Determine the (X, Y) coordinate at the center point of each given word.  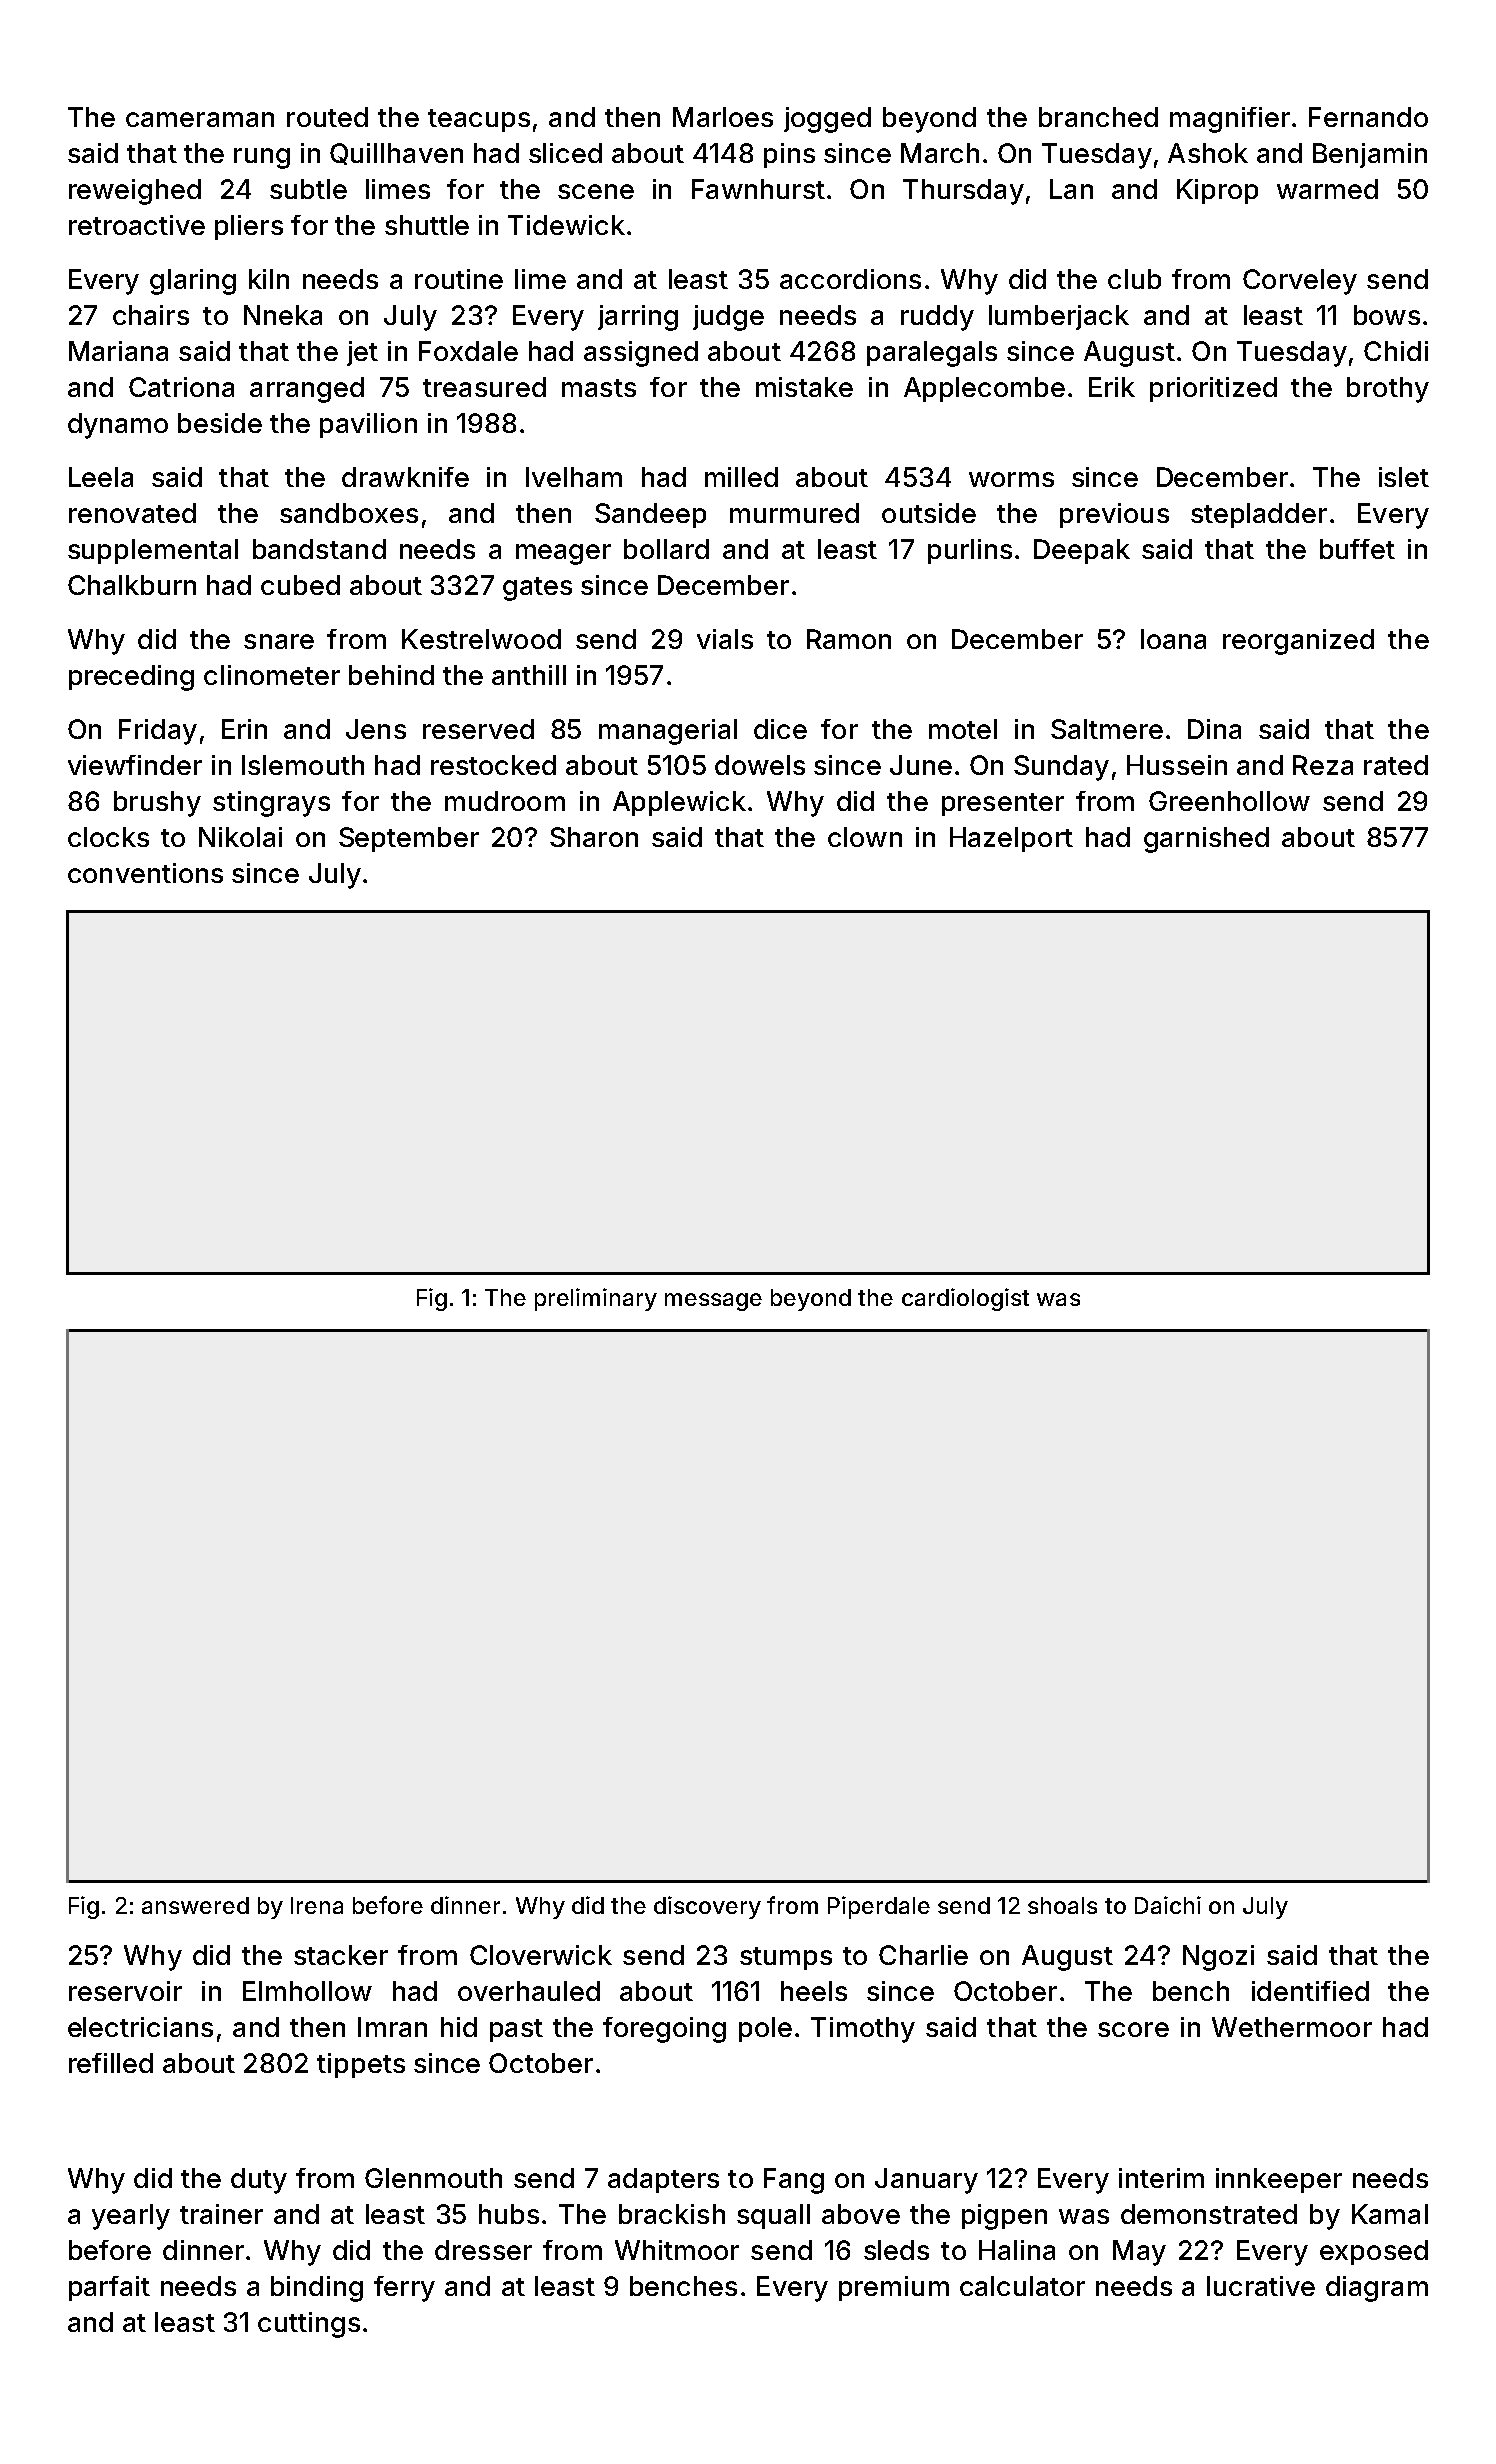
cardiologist (965, 1299)
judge (728, 318)
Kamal (1390, 2214)
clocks (108, 837)
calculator (1022, 2286)
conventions (145, 873)
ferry (404, 2289)
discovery (707, 1907)
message (713, 1302)
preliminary (596, 1299)
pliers (249, 227)
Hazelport (1011, 839)
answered (195, 1905)
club (1134, 279)
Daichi (1168, 1905)
